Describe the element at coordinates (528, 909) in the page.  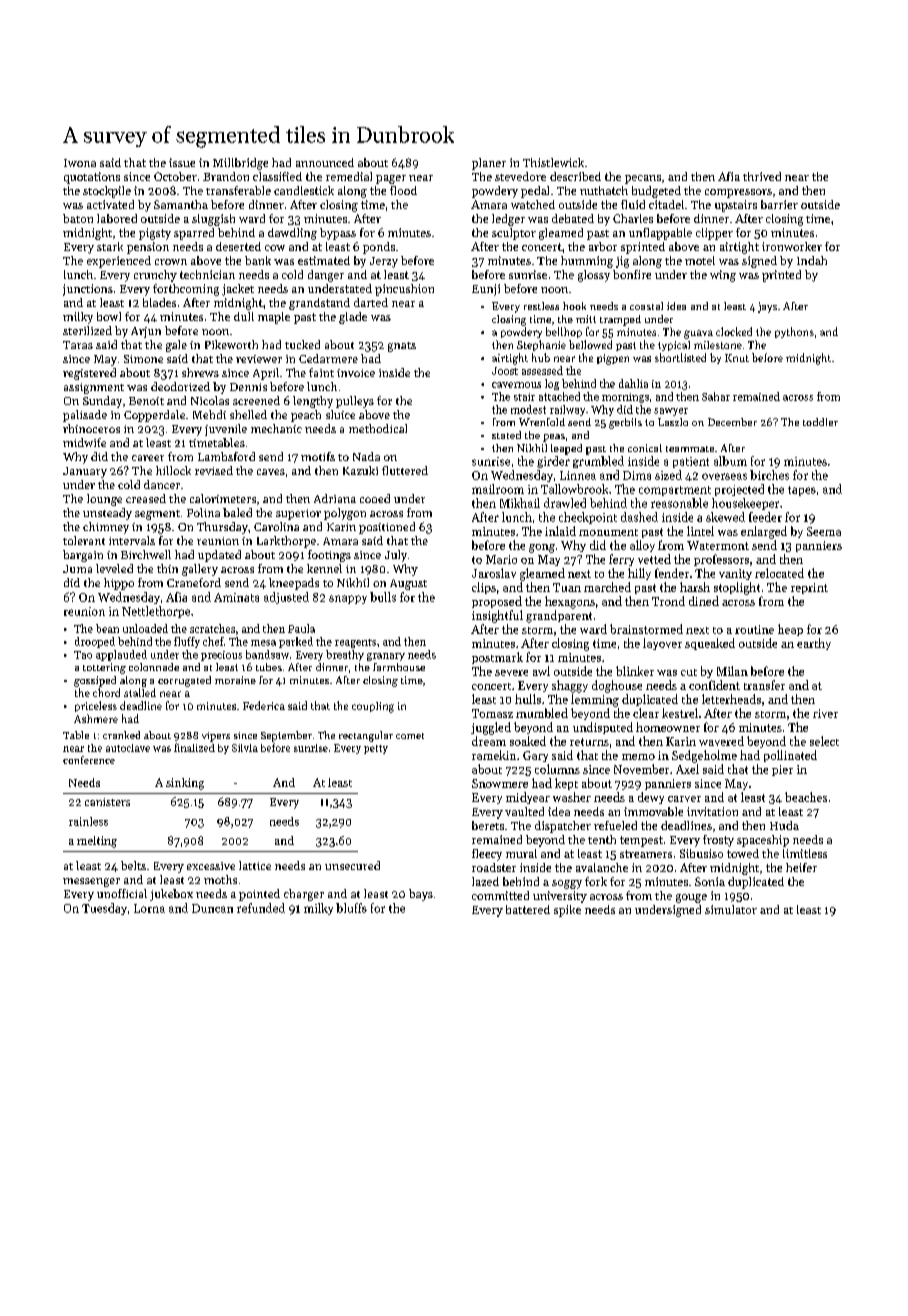
I see `battered` at that location.
